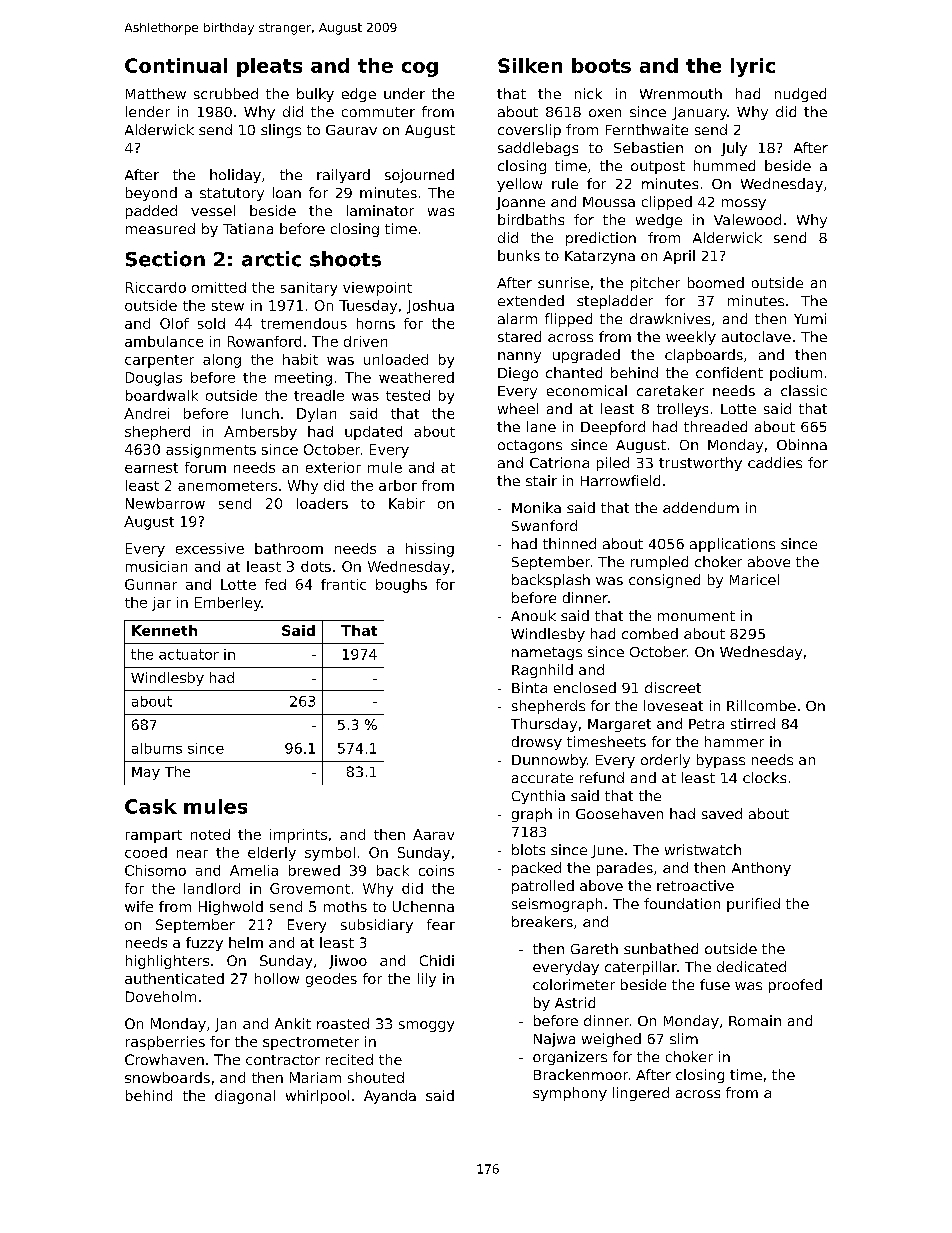  I want to click on symphony, so click(570, 1094).
